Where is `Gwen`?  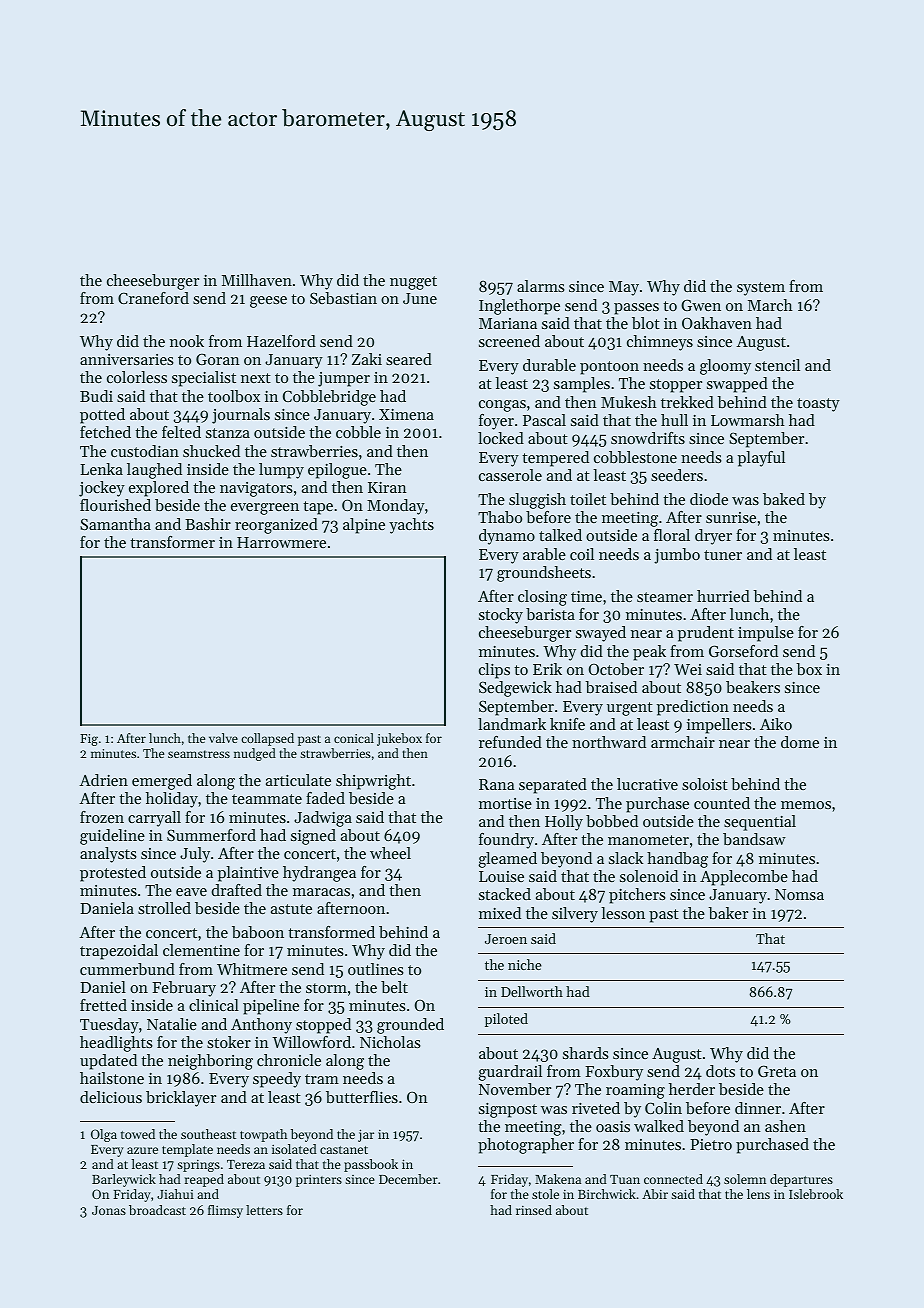
Gwen is located at coordinates (701, 305).
